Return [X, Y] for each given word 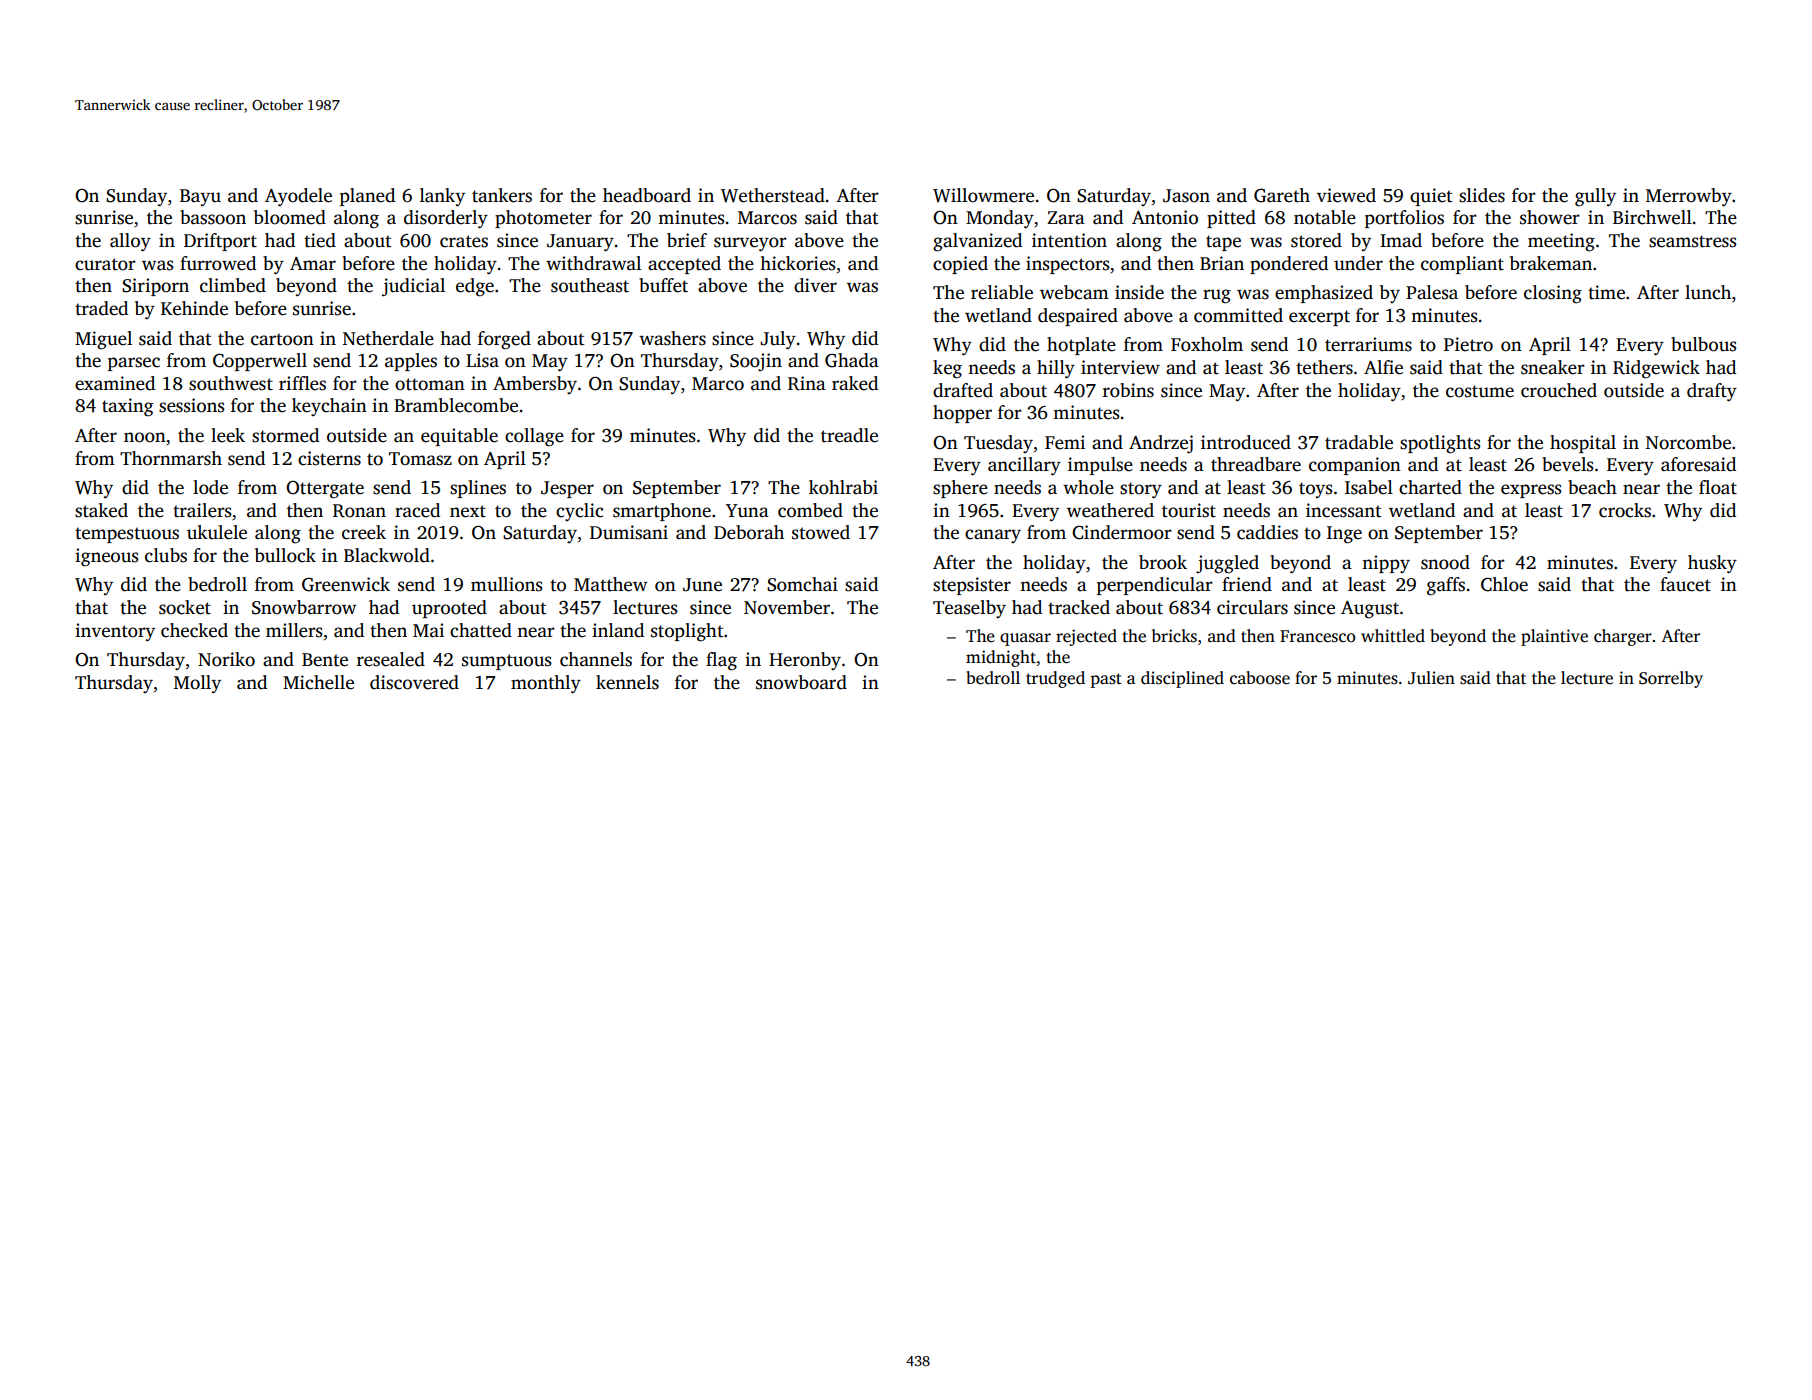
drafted [963, 390]
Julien [1431, 678]
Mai [428, 630]
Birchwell [1652, 217]
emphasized [1324, 294]
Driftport [220, 242]
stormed [285, 435]
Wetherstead [773, 195]
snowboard [801, 682]
